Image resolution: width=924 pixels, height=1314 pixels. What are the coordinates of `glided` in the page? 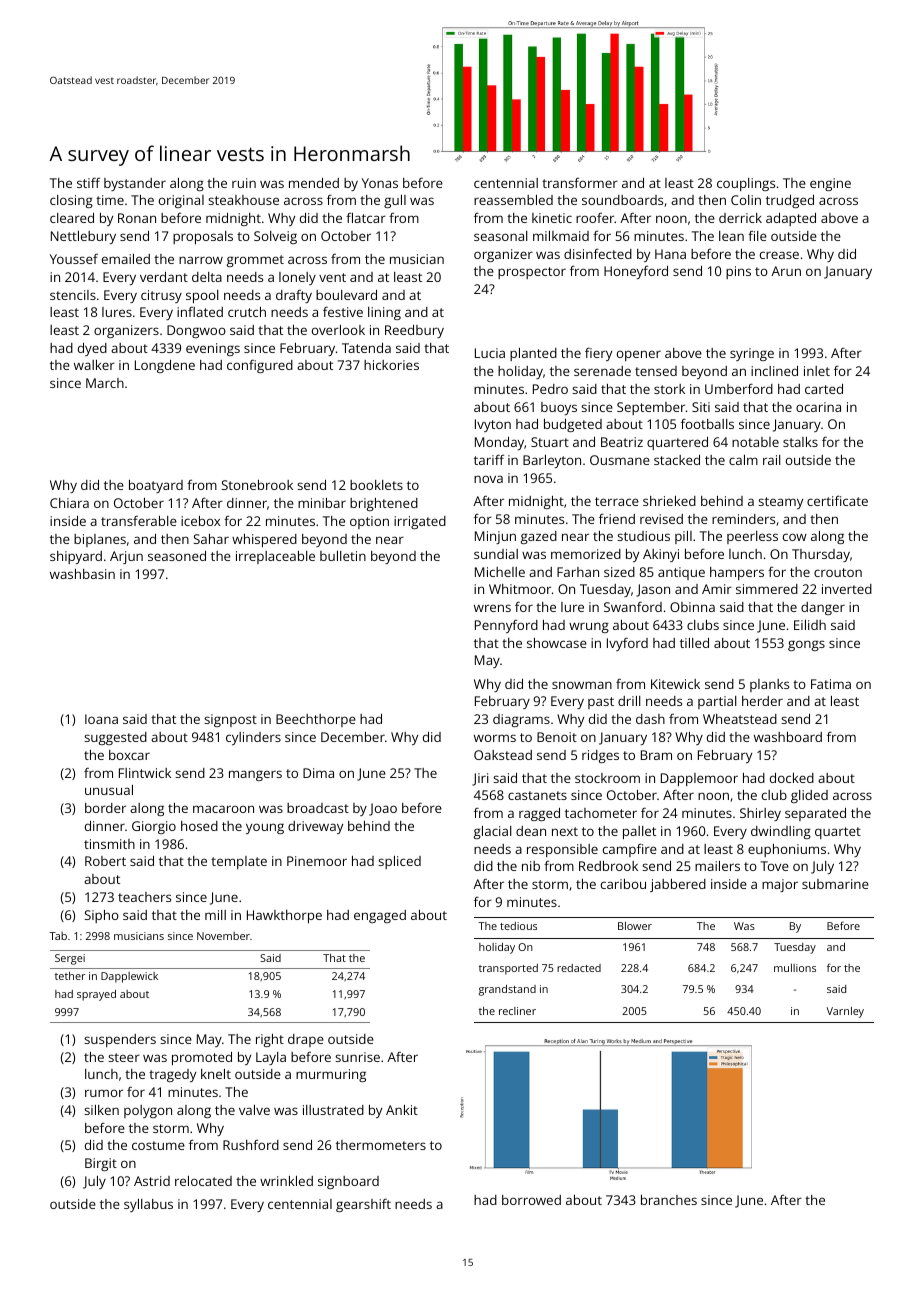 It's located at (809, 796).
